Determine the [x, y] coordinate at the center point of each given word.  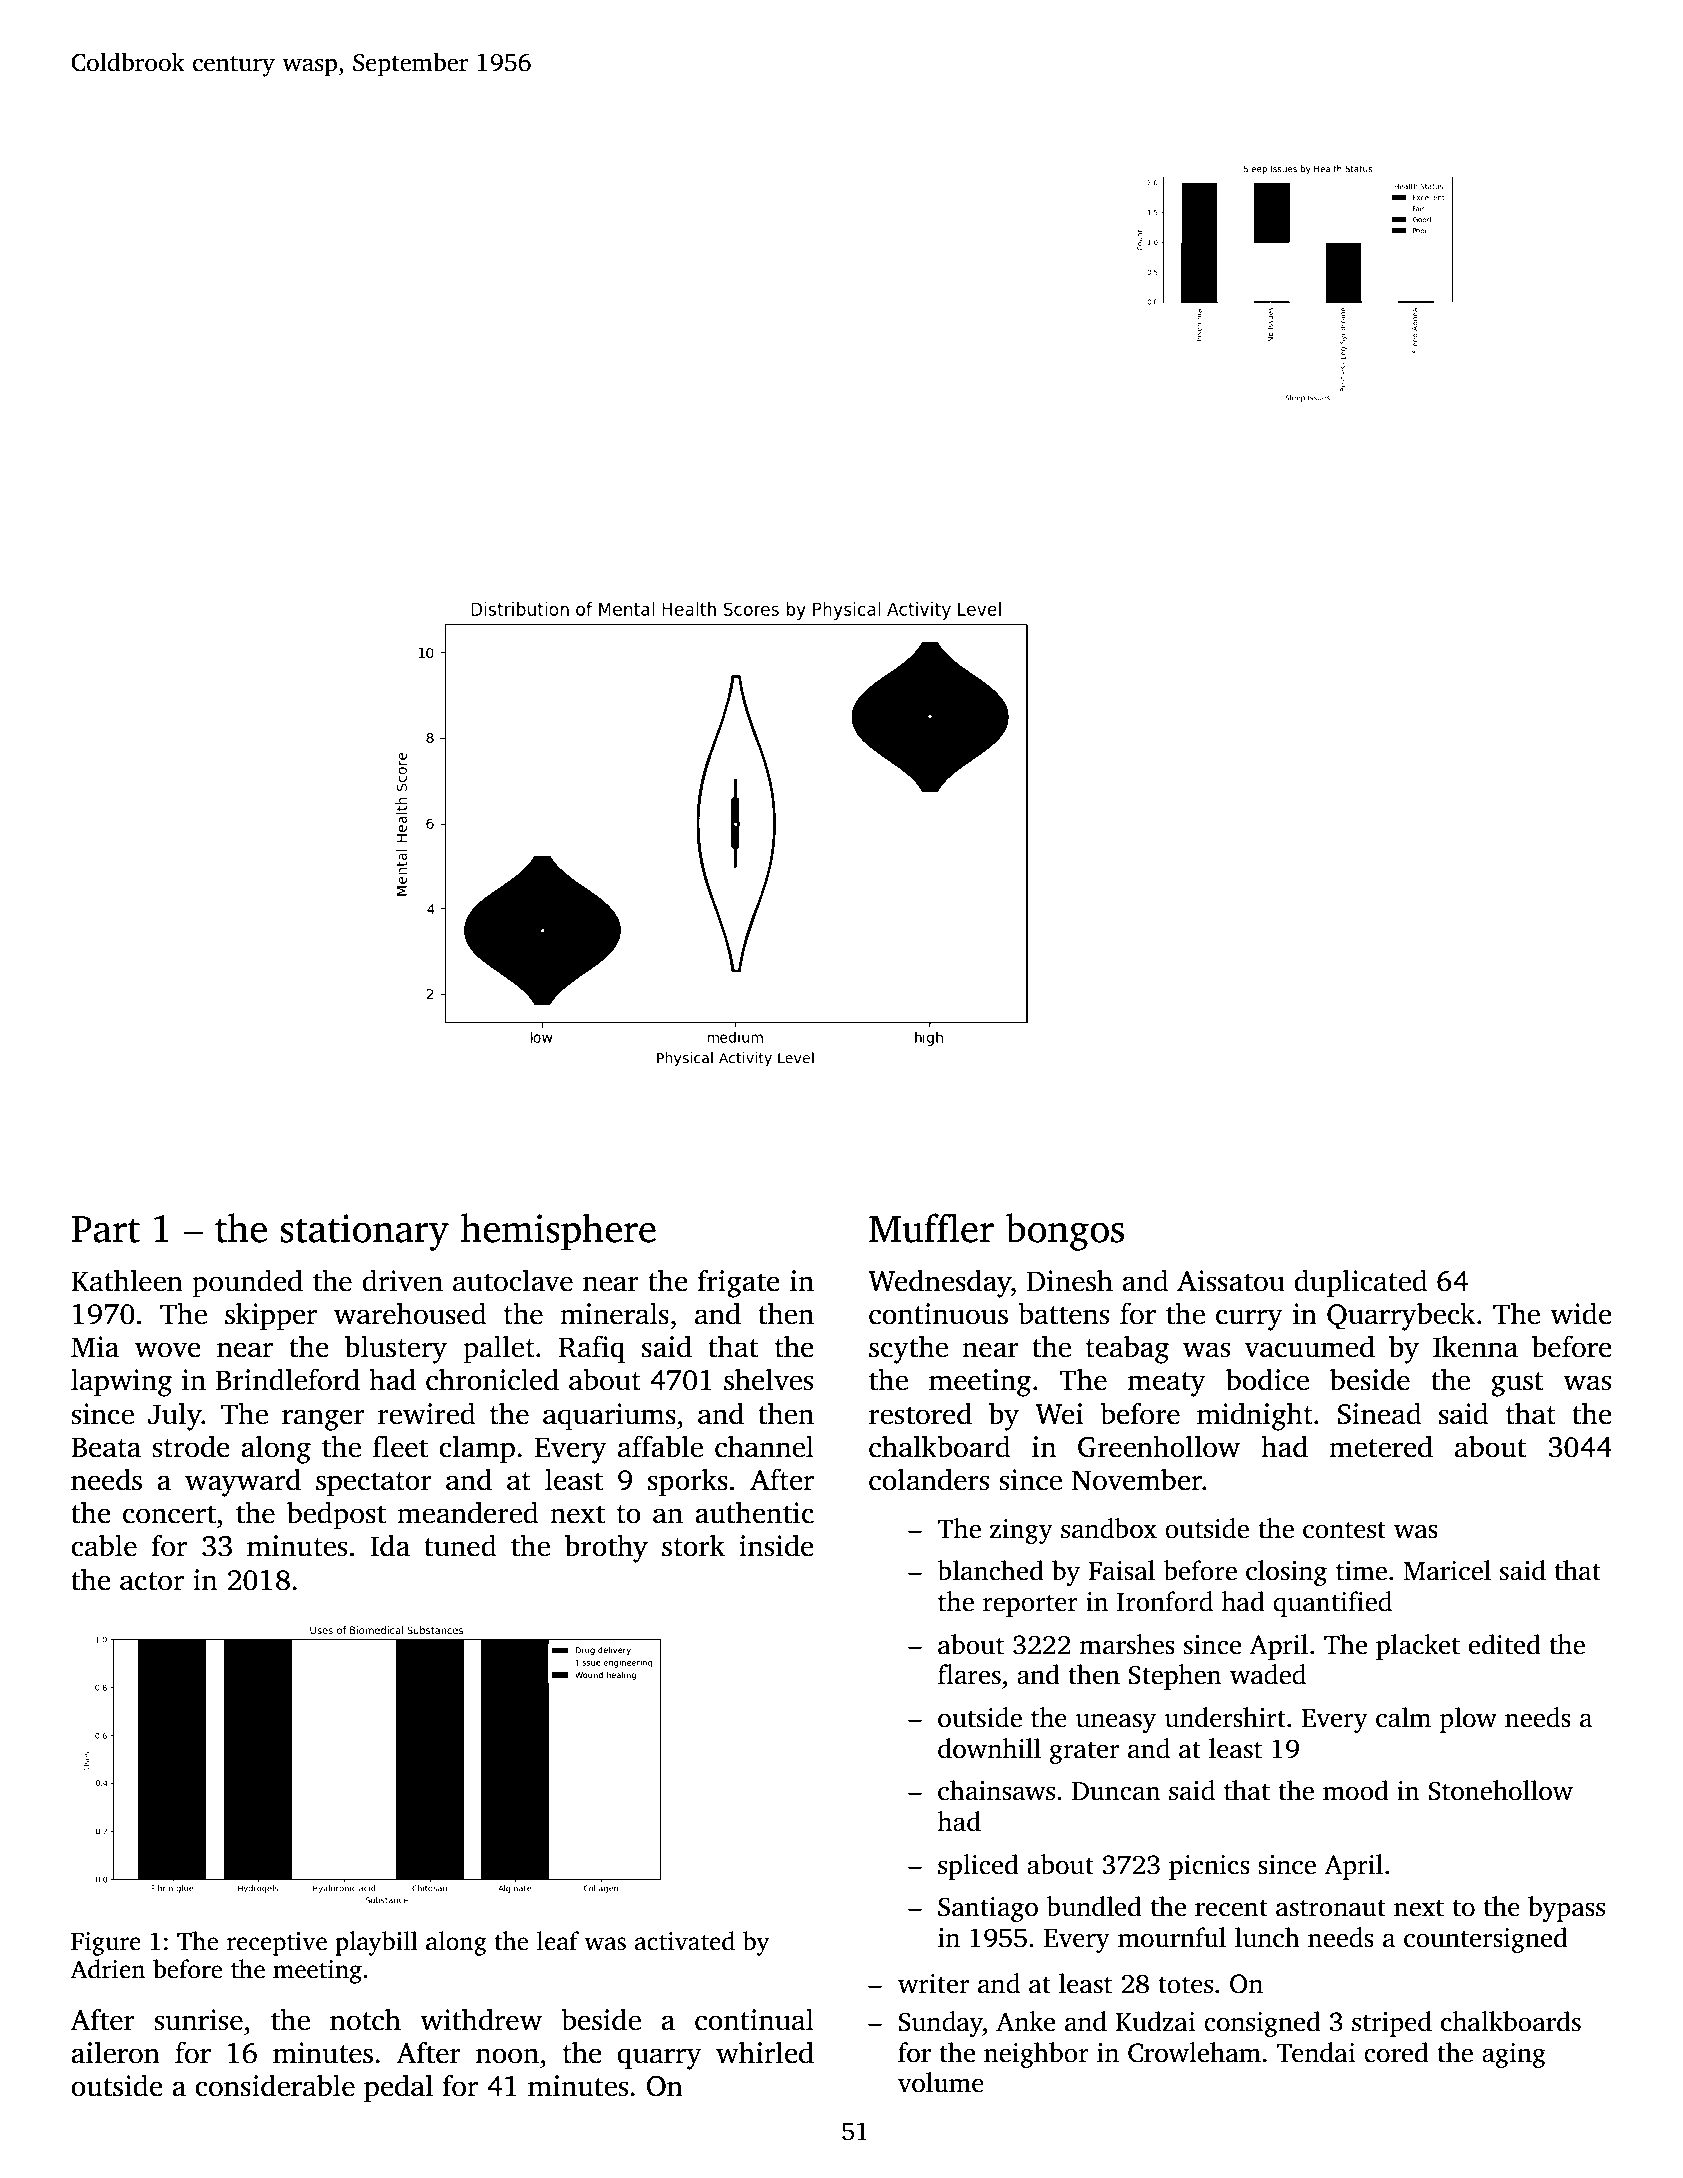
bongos [1065, 1232]
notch [365, 2019]
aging [1514, 2055]
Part [105, 1229]
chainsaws [996, 1790]
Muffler [931, 1228]
